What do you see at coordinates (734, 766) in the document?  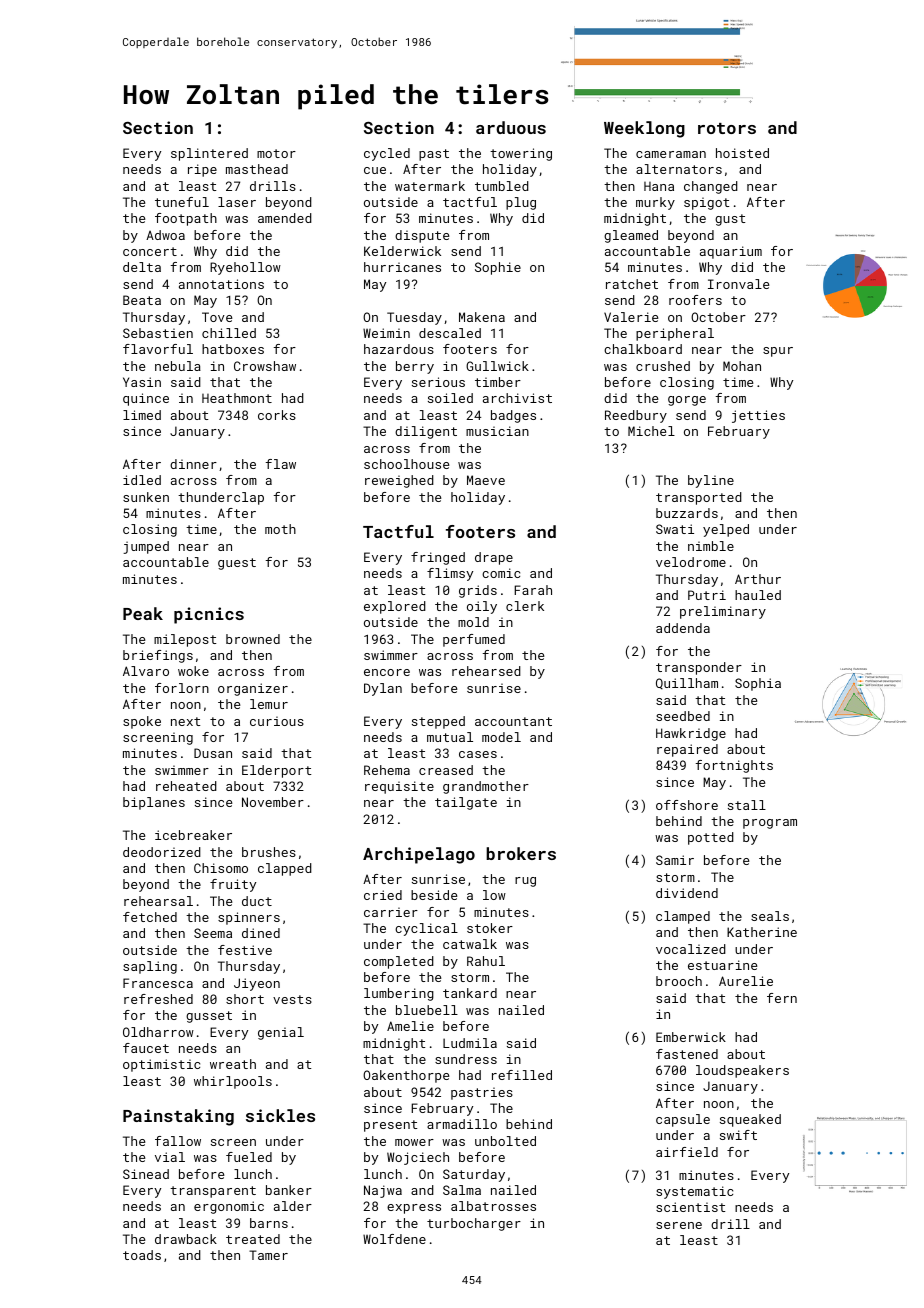 I see `fortnights` at bounding box center [734, 766].
